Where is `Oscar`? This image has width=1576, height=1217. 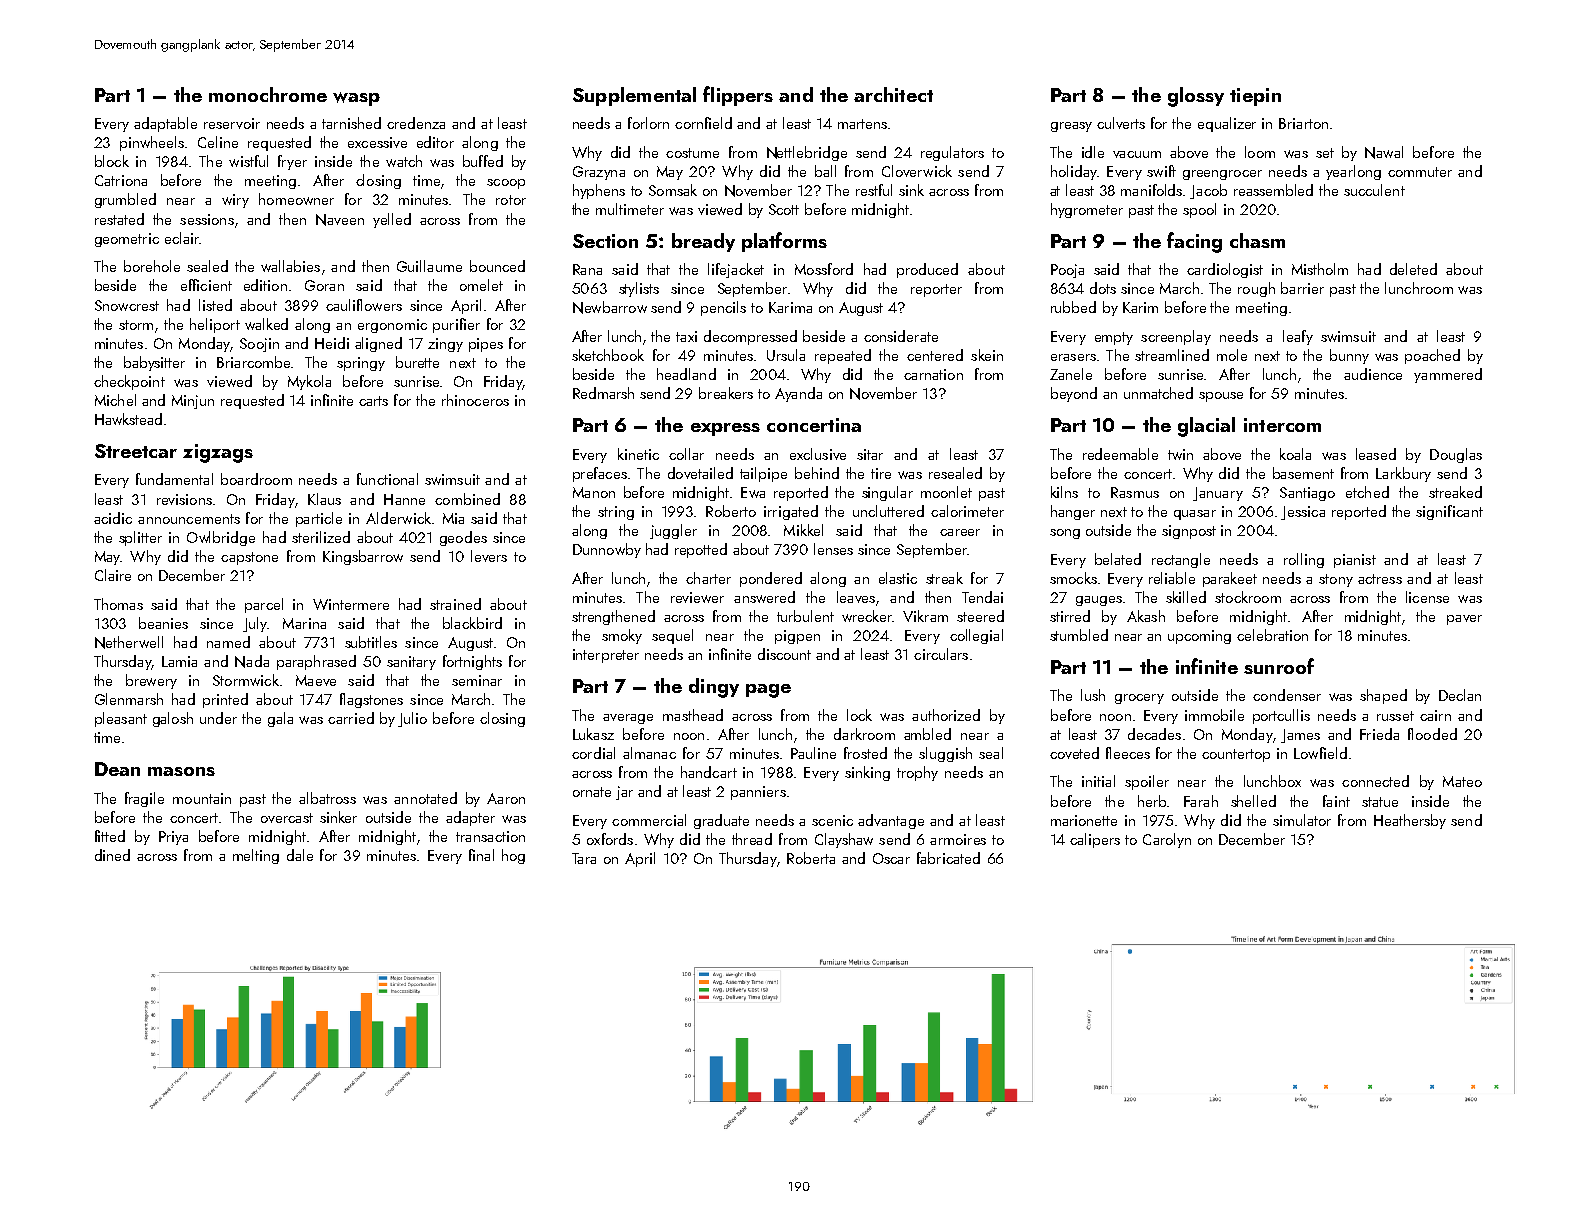 Oscar is located at coordinates (891, 858).
